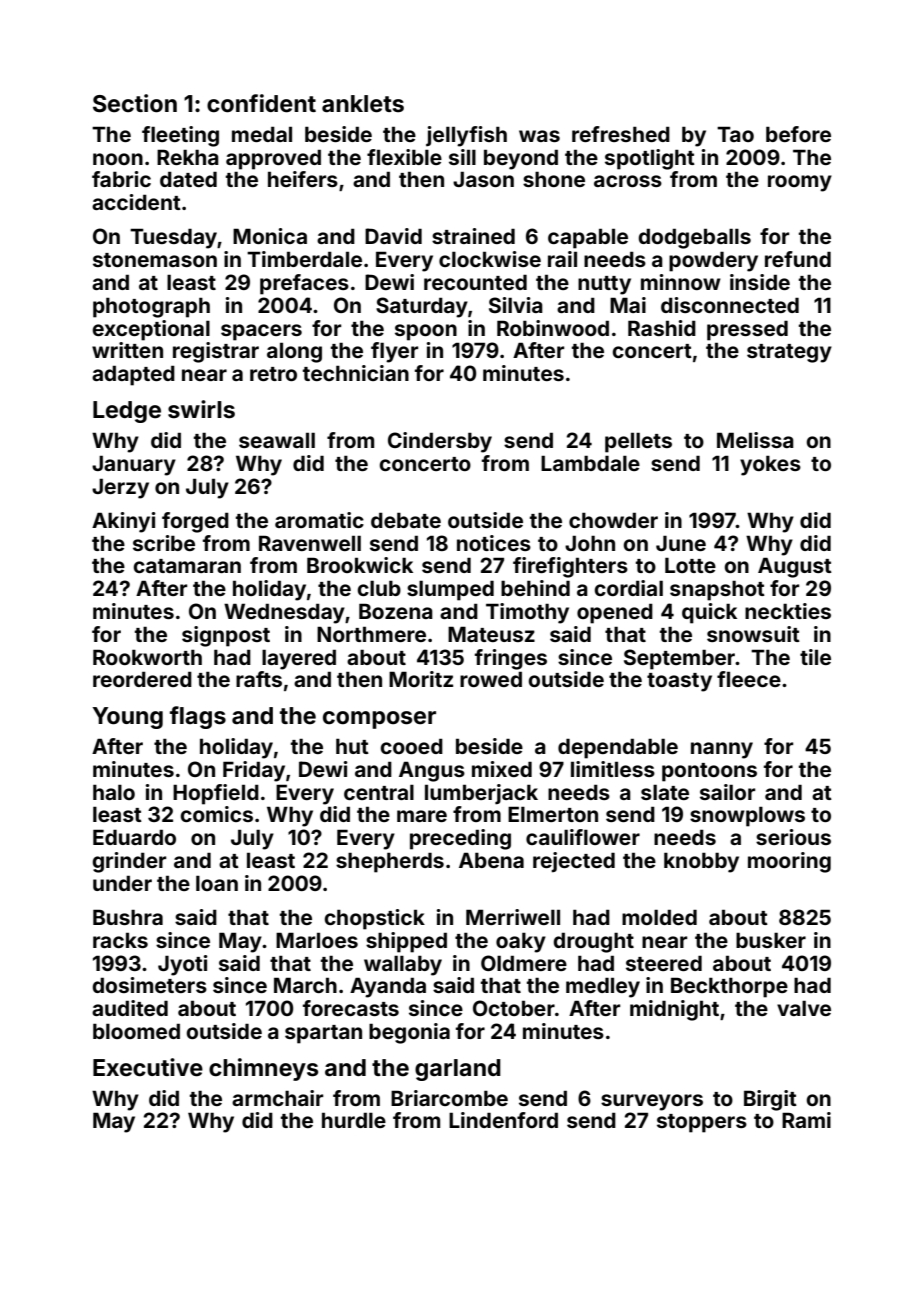 This page has height=1311, width=924. Describe the element at coordinates (747, 816) in the page. I see `snowplows` at that location.
